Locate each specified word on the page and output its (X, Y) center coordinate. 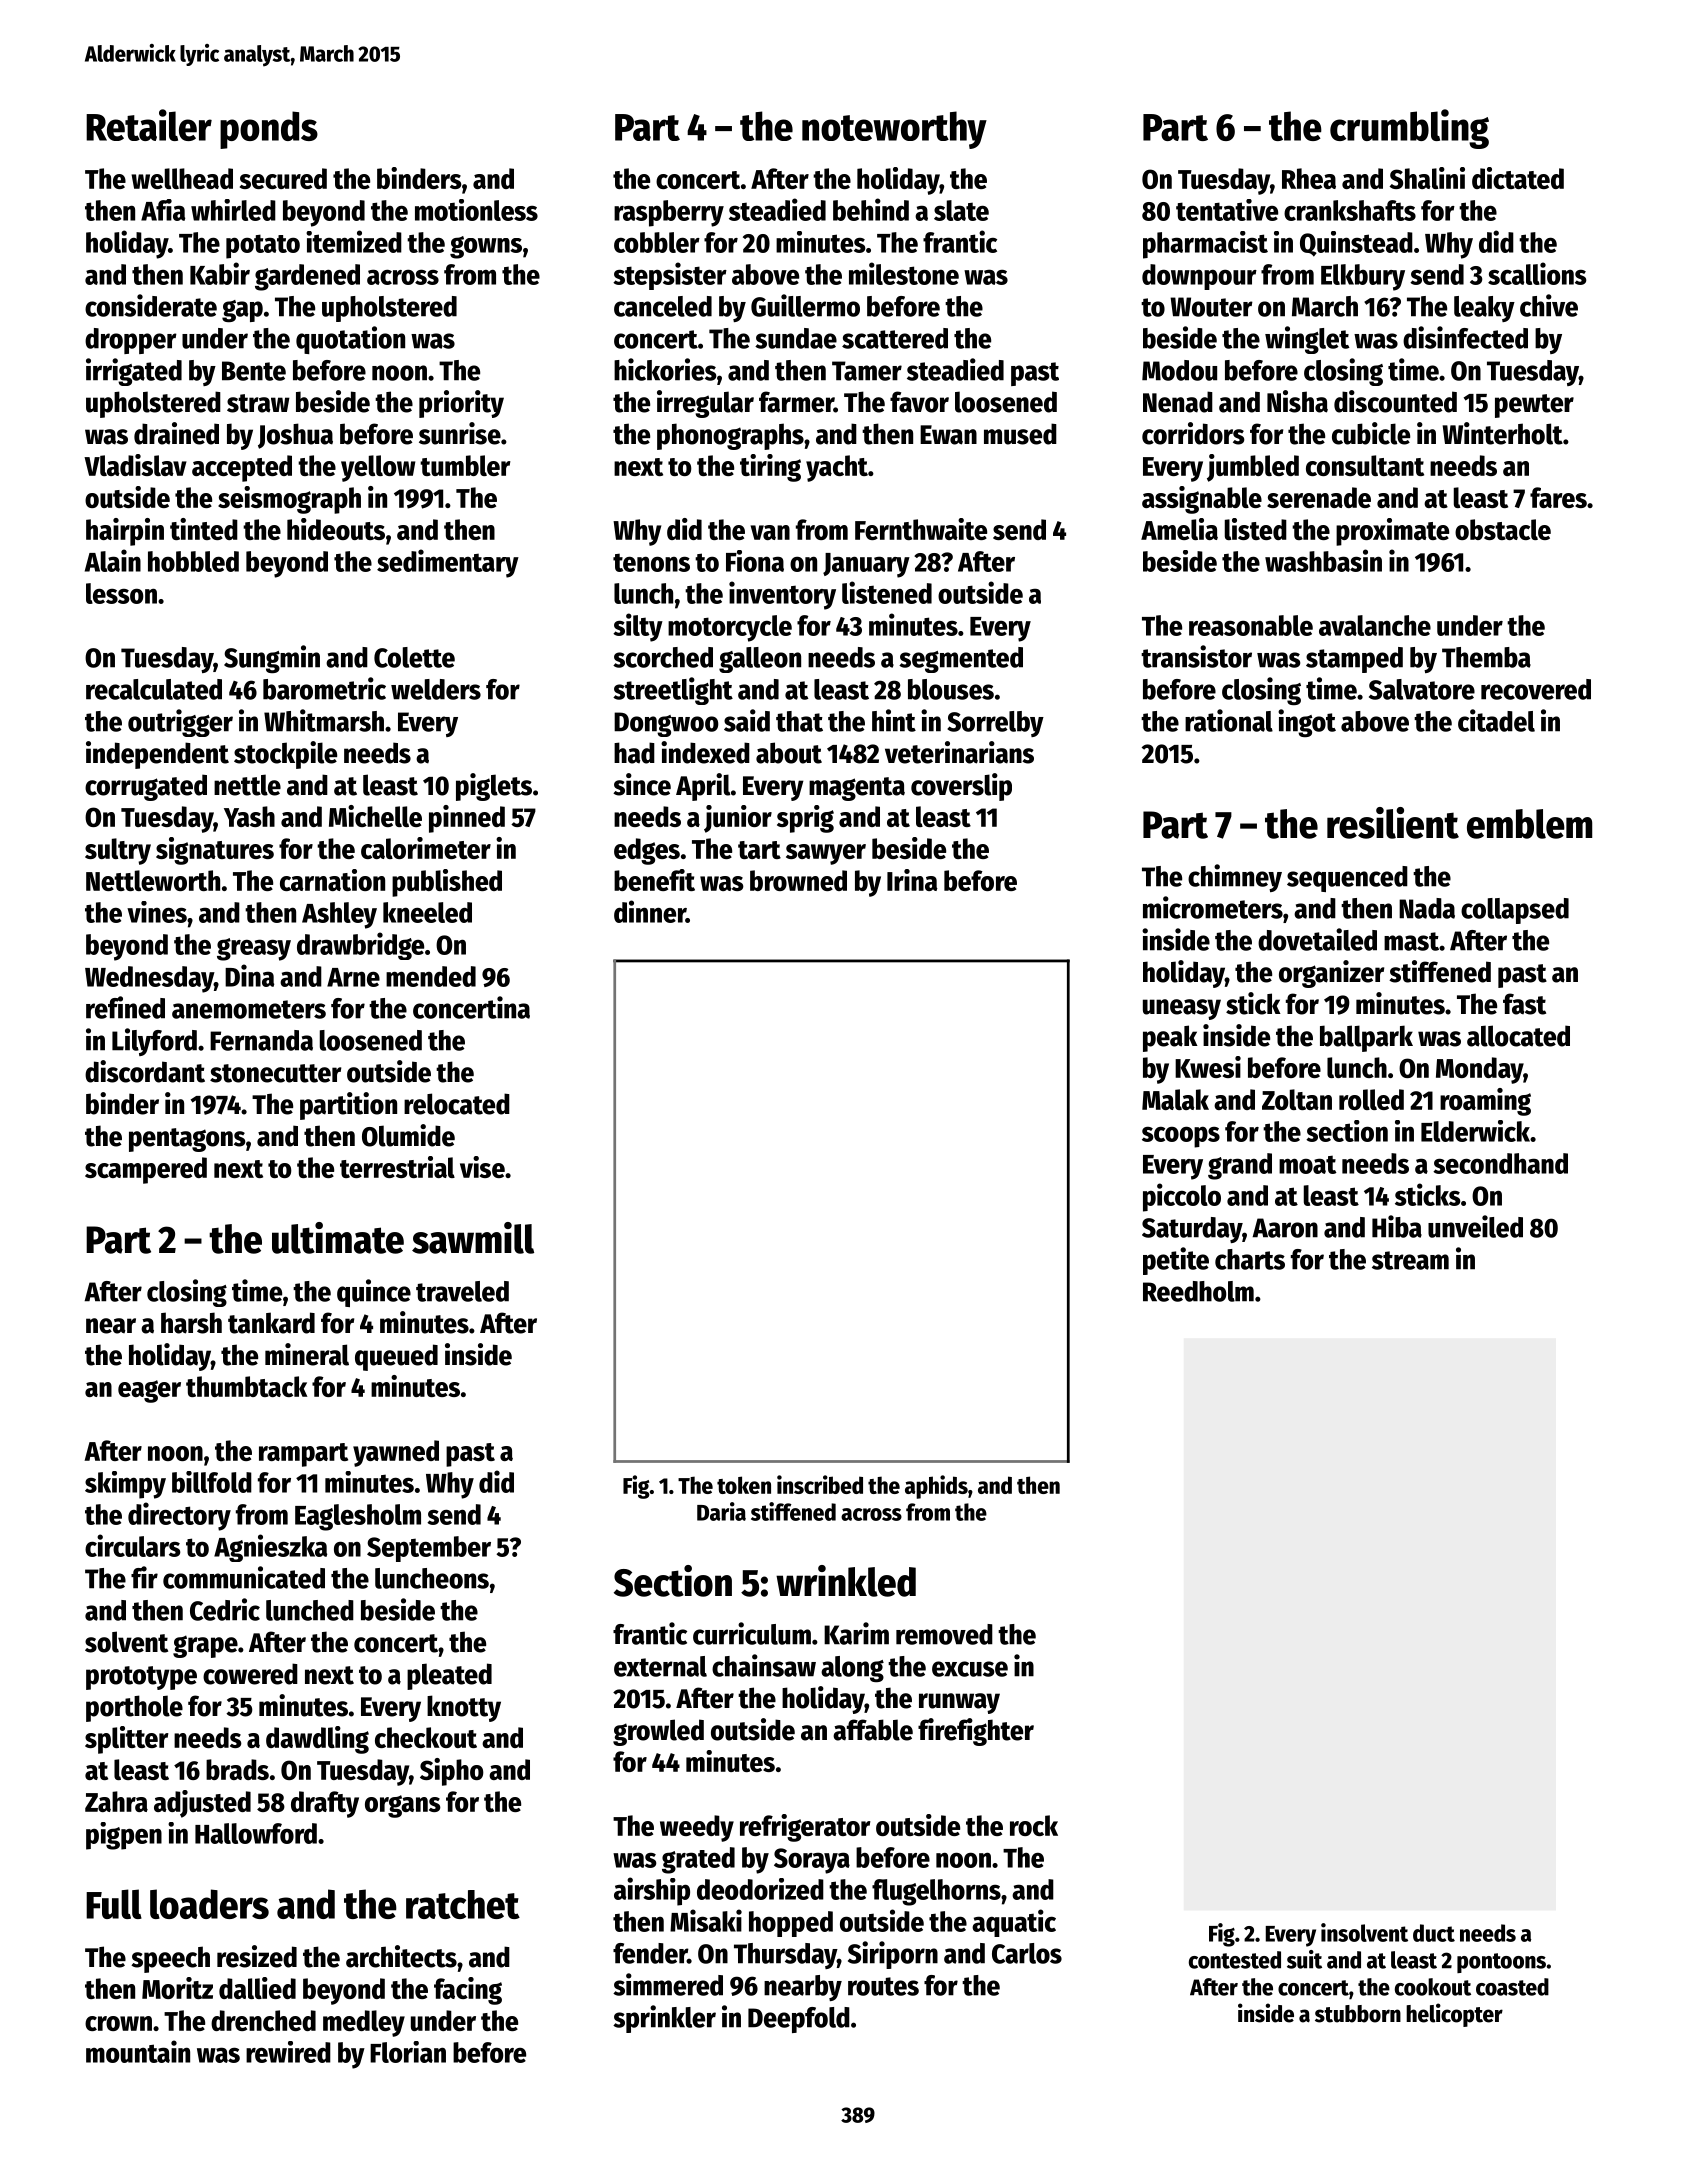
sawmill (473, 1238)
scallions (1537, 273)
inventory (782, 595)
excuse (970, 1669)
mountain (138, 2051)
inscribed (820, 1484)
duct (1434, 1933)
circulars (133, 1545)
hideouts (336, 529)
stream (1410, 1260)
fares (1558, 497)
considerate (151, 305)
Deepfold (799, 2020)
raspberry (669, 213)
